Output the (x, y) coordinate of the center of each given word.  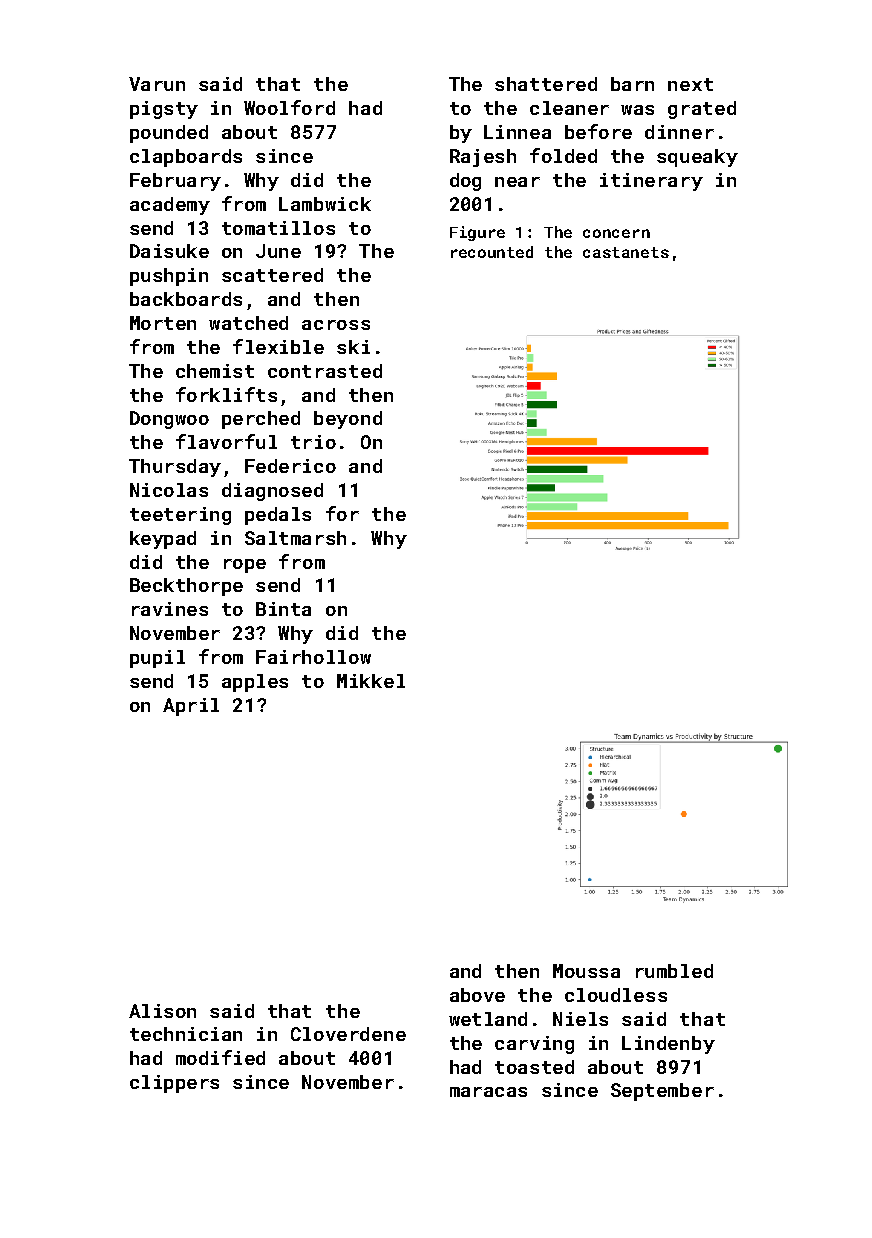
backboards (186, 299)
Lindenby (668, 1045)
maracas (488, 1092)
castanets (626, 252)
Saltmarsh (295, 538)
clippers (174, 1084)
